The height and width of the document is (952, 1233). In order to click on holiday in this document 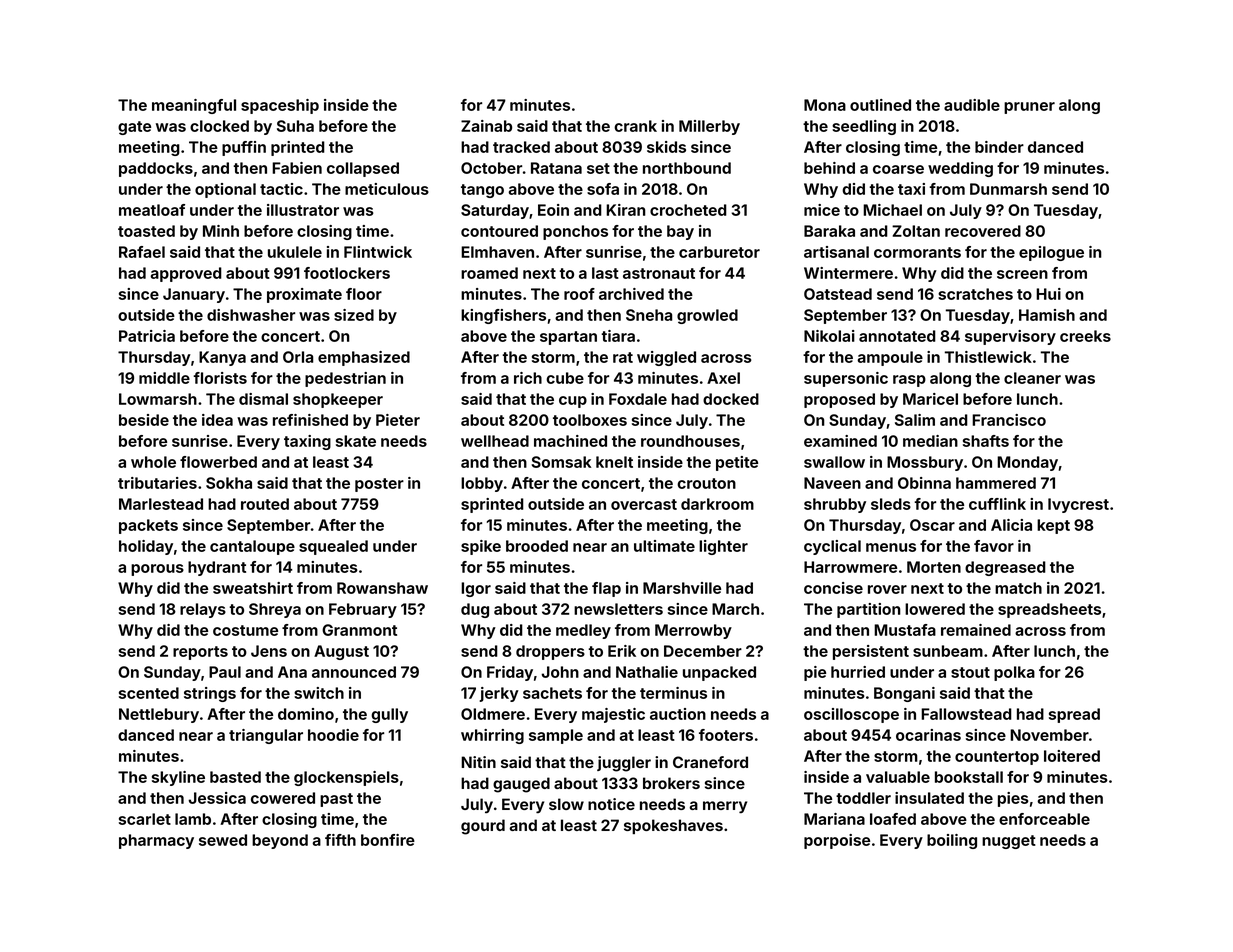, I will do `click(146, 547)`.
